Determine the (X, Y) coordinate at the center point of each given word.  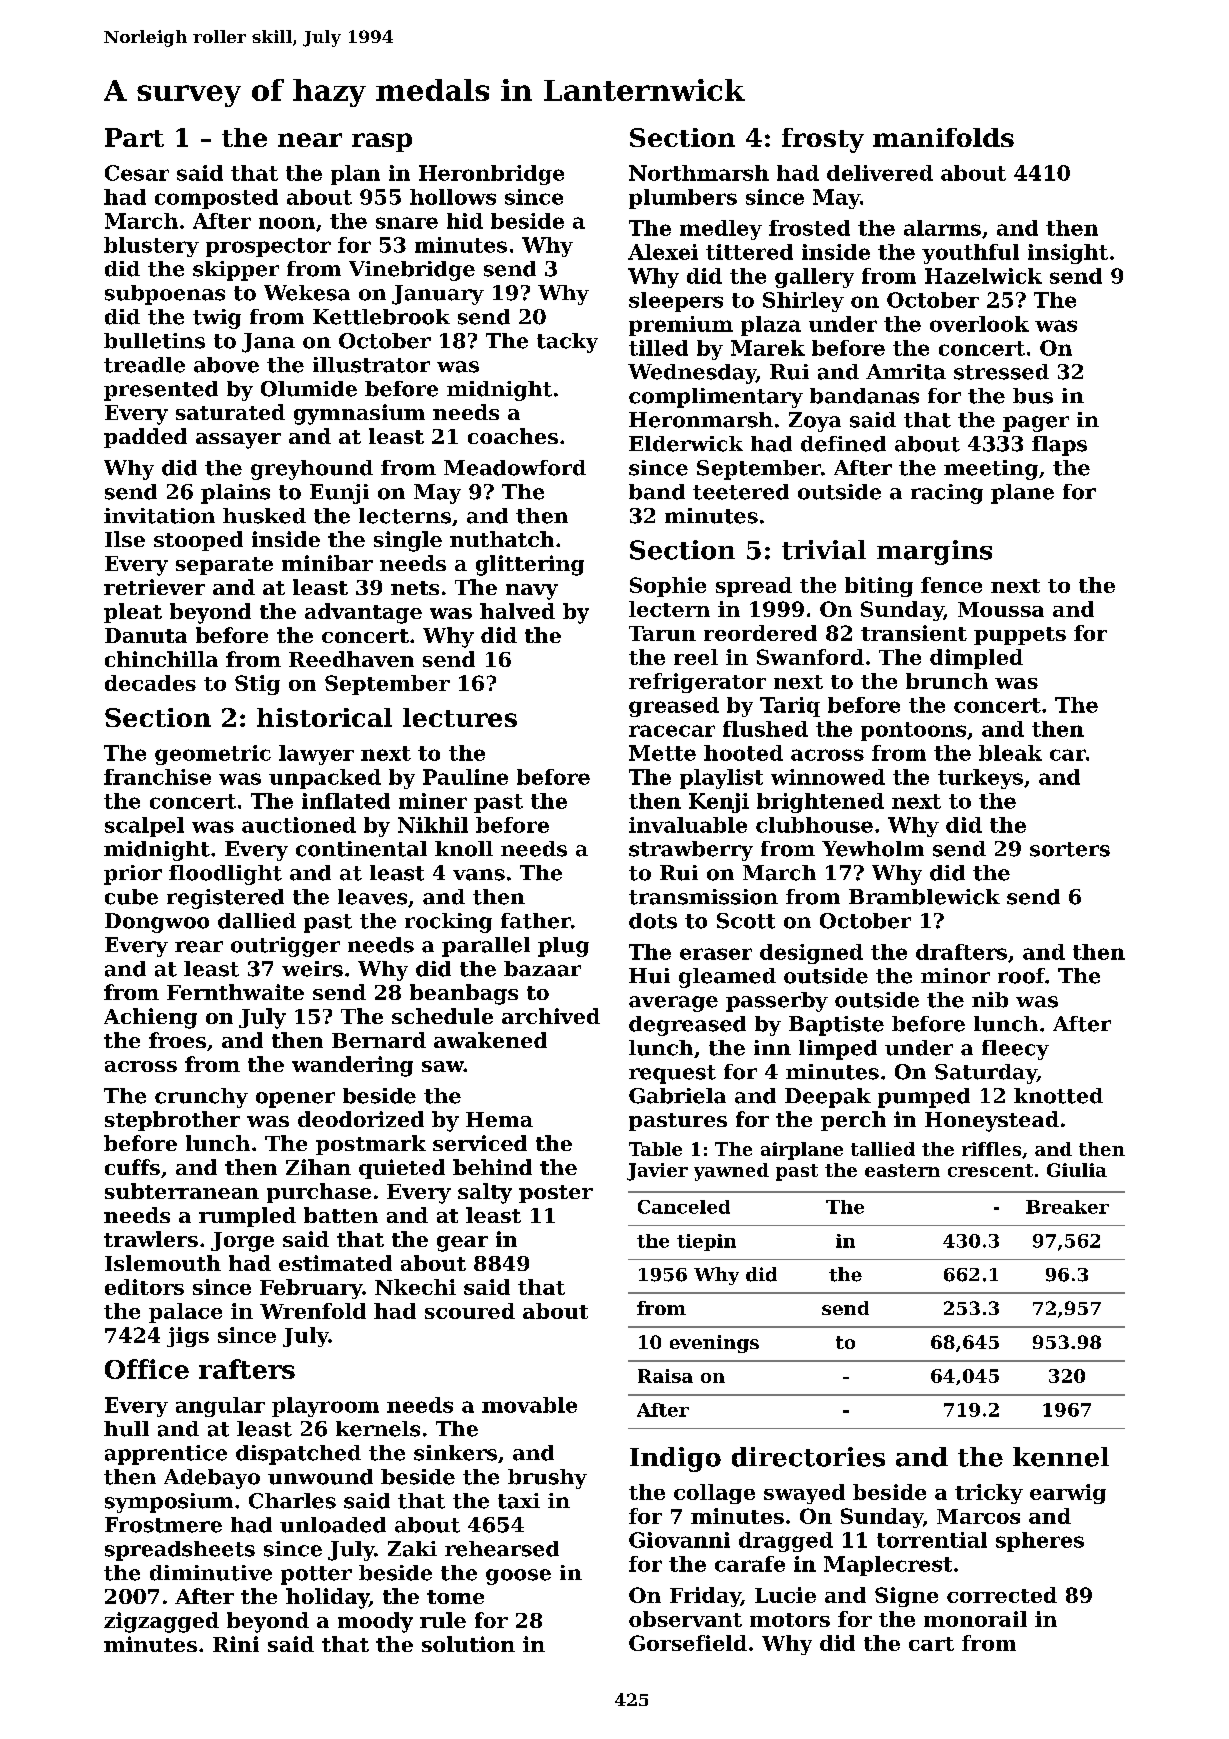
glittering (530, 565)
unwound (320, 1477)
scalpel (144, 827)
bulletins (154, 341)
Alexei (663, 252)
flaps (1059, 446)
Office (147, 1369)
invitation (159, 516)
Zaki (412, 1549)
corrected (1002, 1595)
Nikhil (433, 825)
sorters (1070, 849)
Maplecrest (888, 1566)
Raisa (665, 1376)
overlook (979, 324)
